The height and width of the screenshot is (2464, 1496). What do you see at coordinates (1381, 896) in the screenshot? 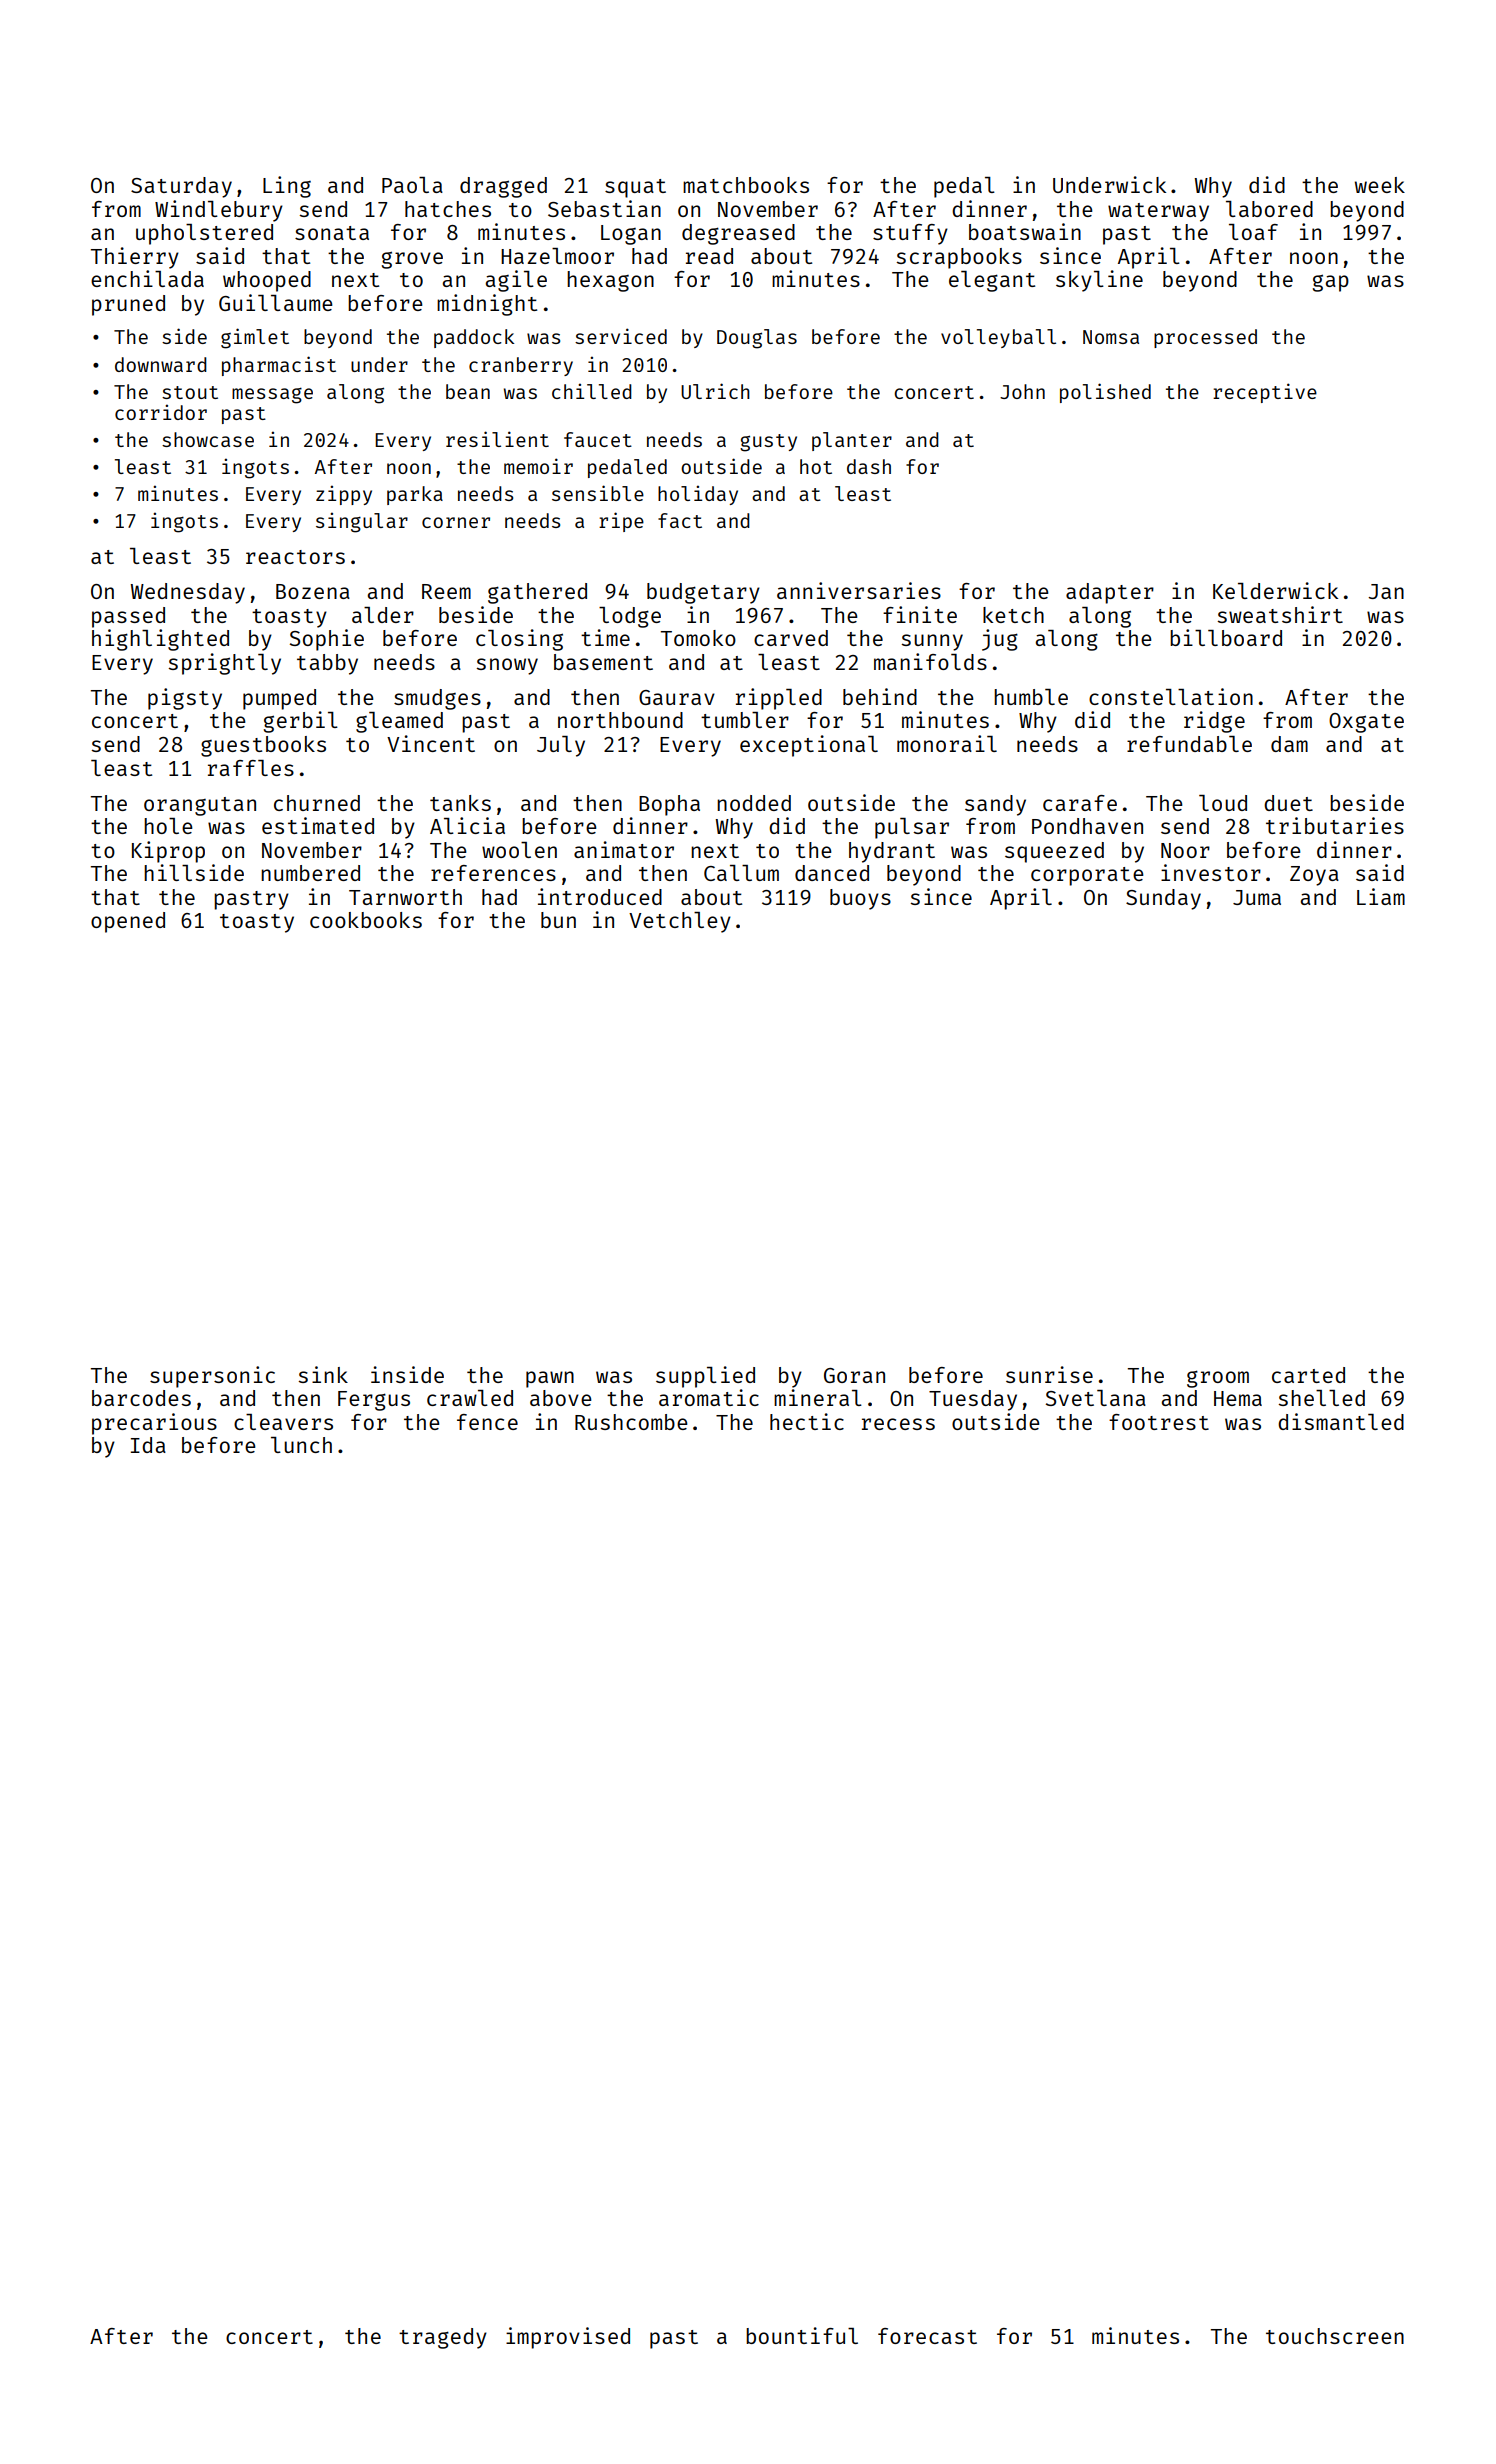
I see `Liam` at bounding box center [1381, 896].
